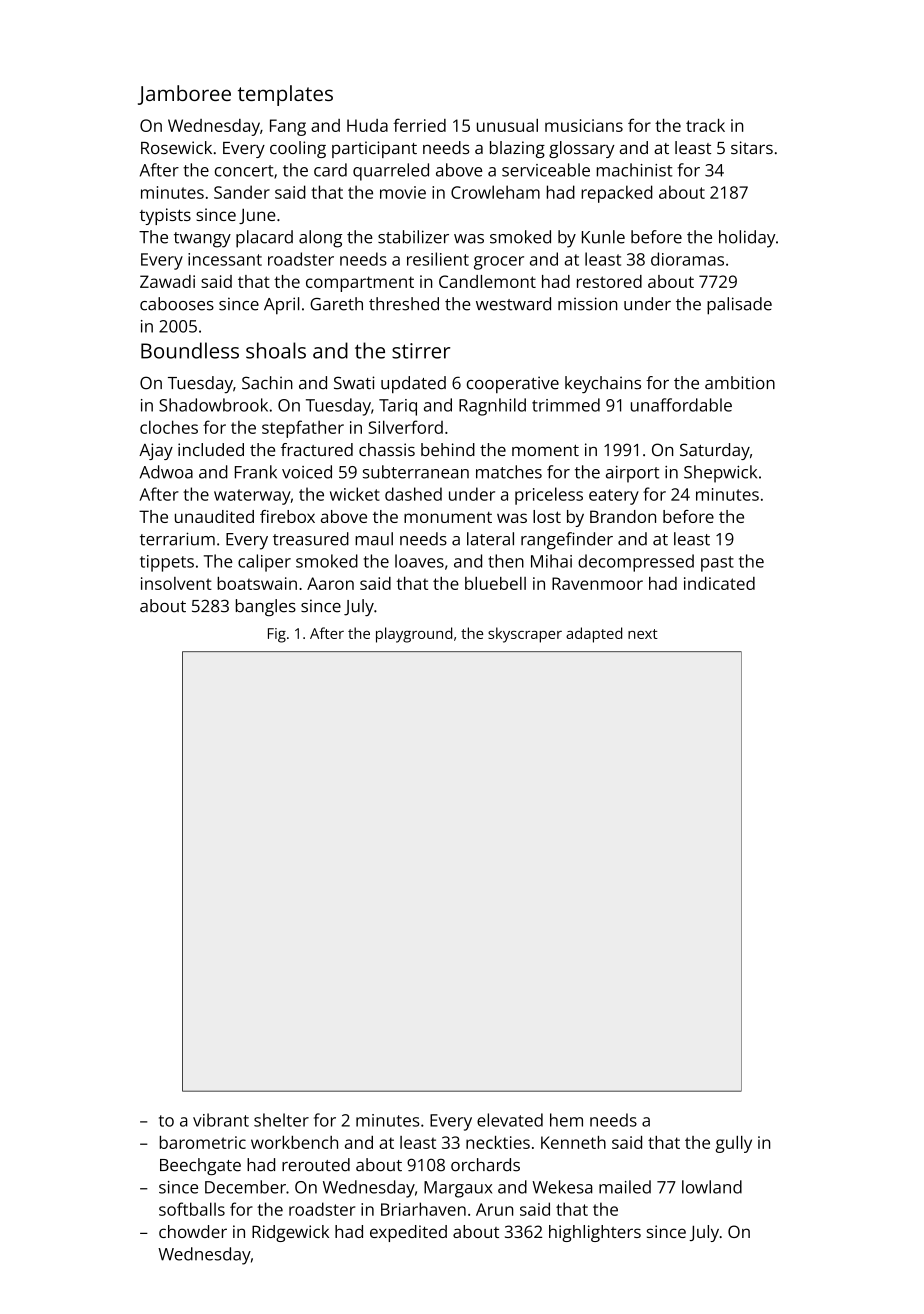  Describe the element at coordinates (221, 1120) in the image. I see `vibrant` at that location.
